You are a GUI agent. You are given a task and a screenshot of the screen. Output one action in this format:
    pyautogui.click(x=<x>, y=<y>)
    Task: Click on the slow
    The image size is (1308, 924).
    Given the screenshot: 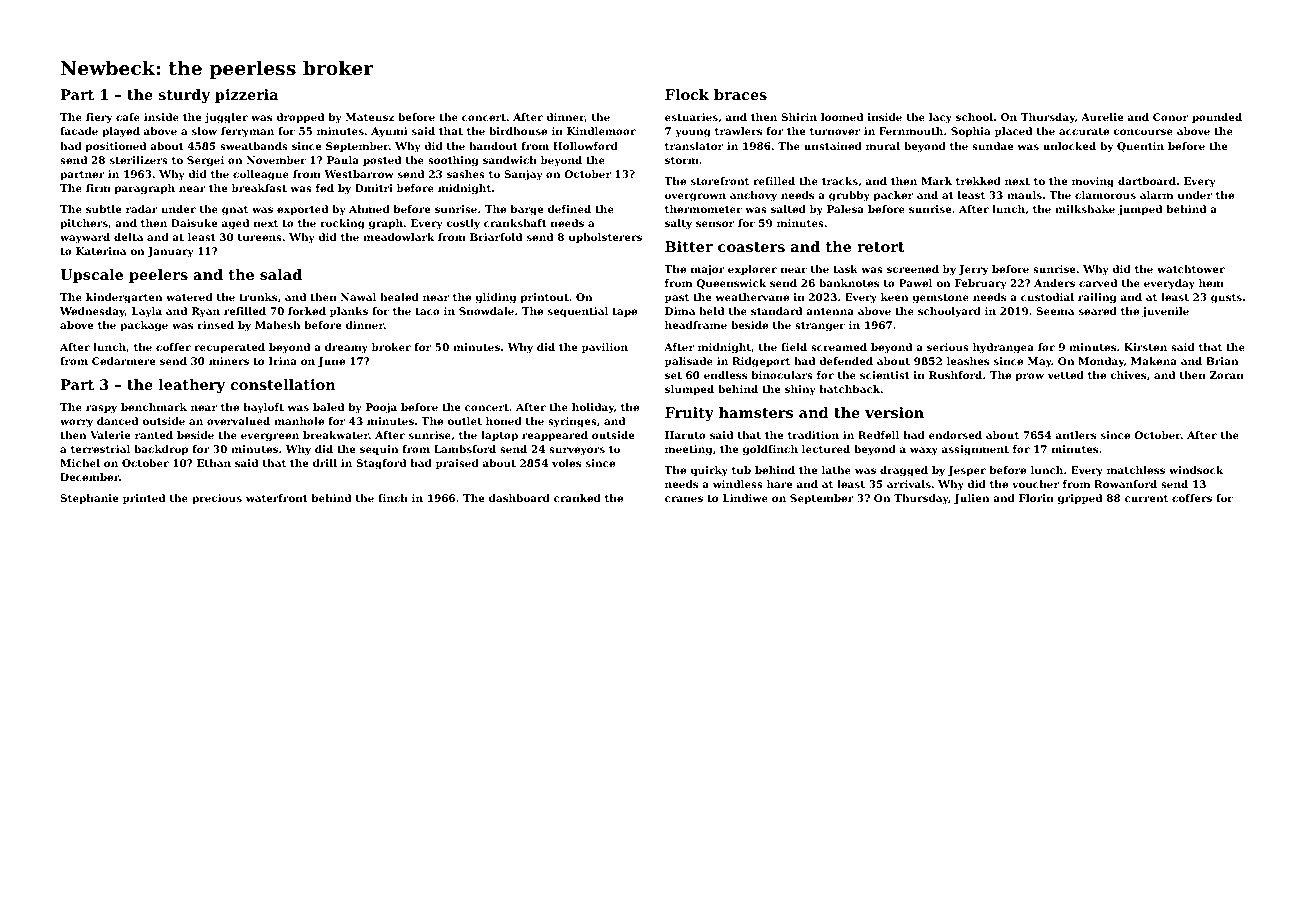 What is the action you would take?
    pyautogui.click(x=204, y=131)
